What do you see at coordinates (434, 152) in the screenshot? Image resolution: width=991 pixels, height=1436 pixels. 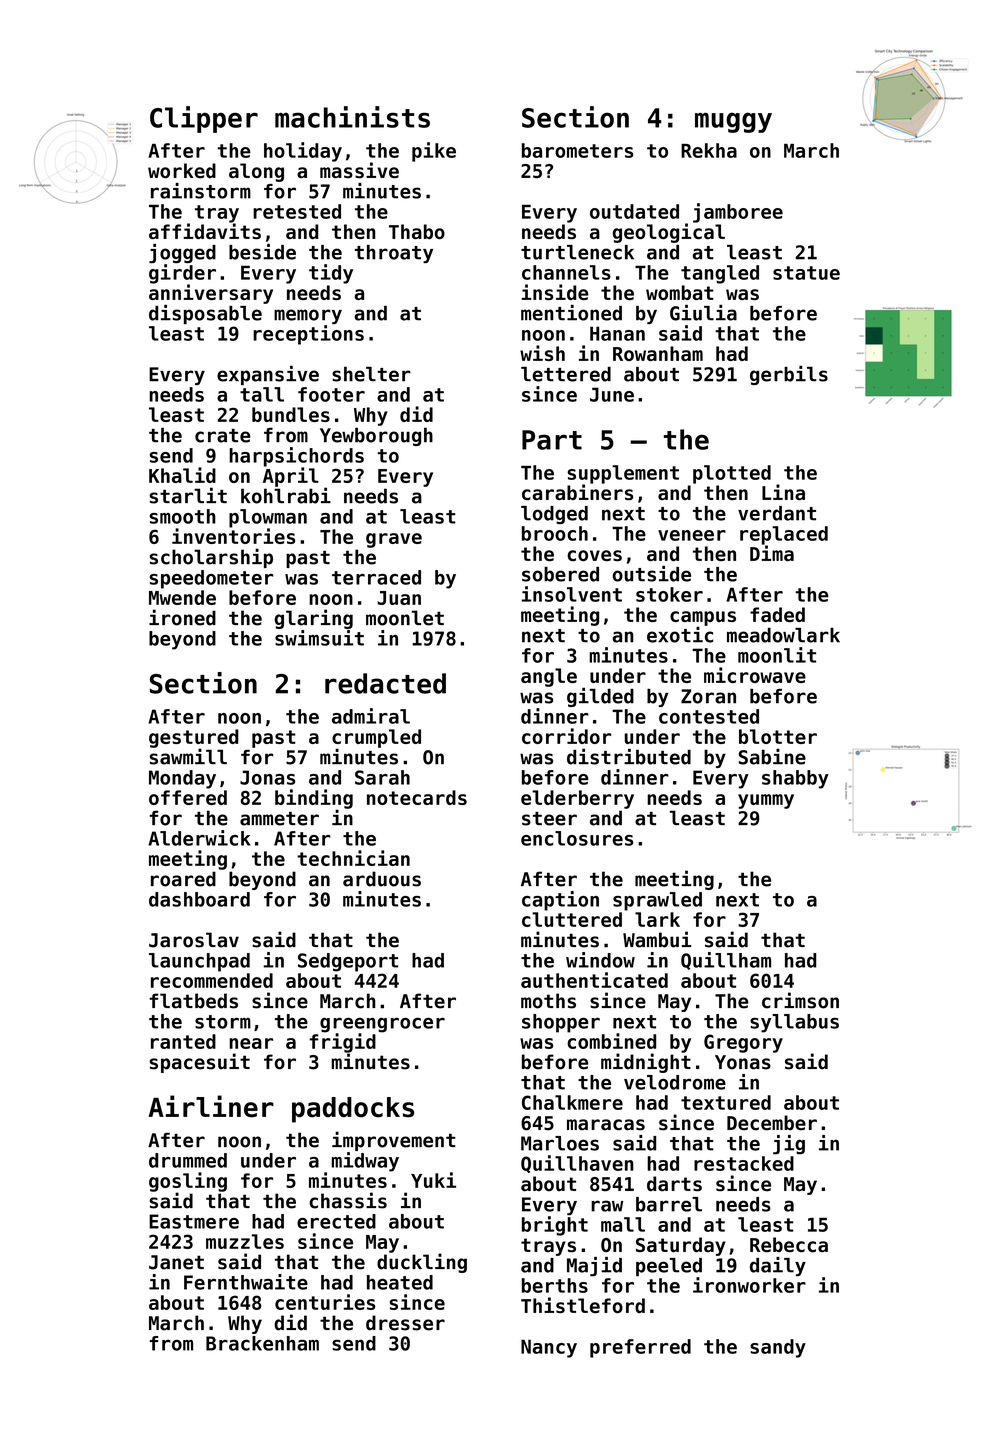 I see `pike` at bounding box center [434, 152].
